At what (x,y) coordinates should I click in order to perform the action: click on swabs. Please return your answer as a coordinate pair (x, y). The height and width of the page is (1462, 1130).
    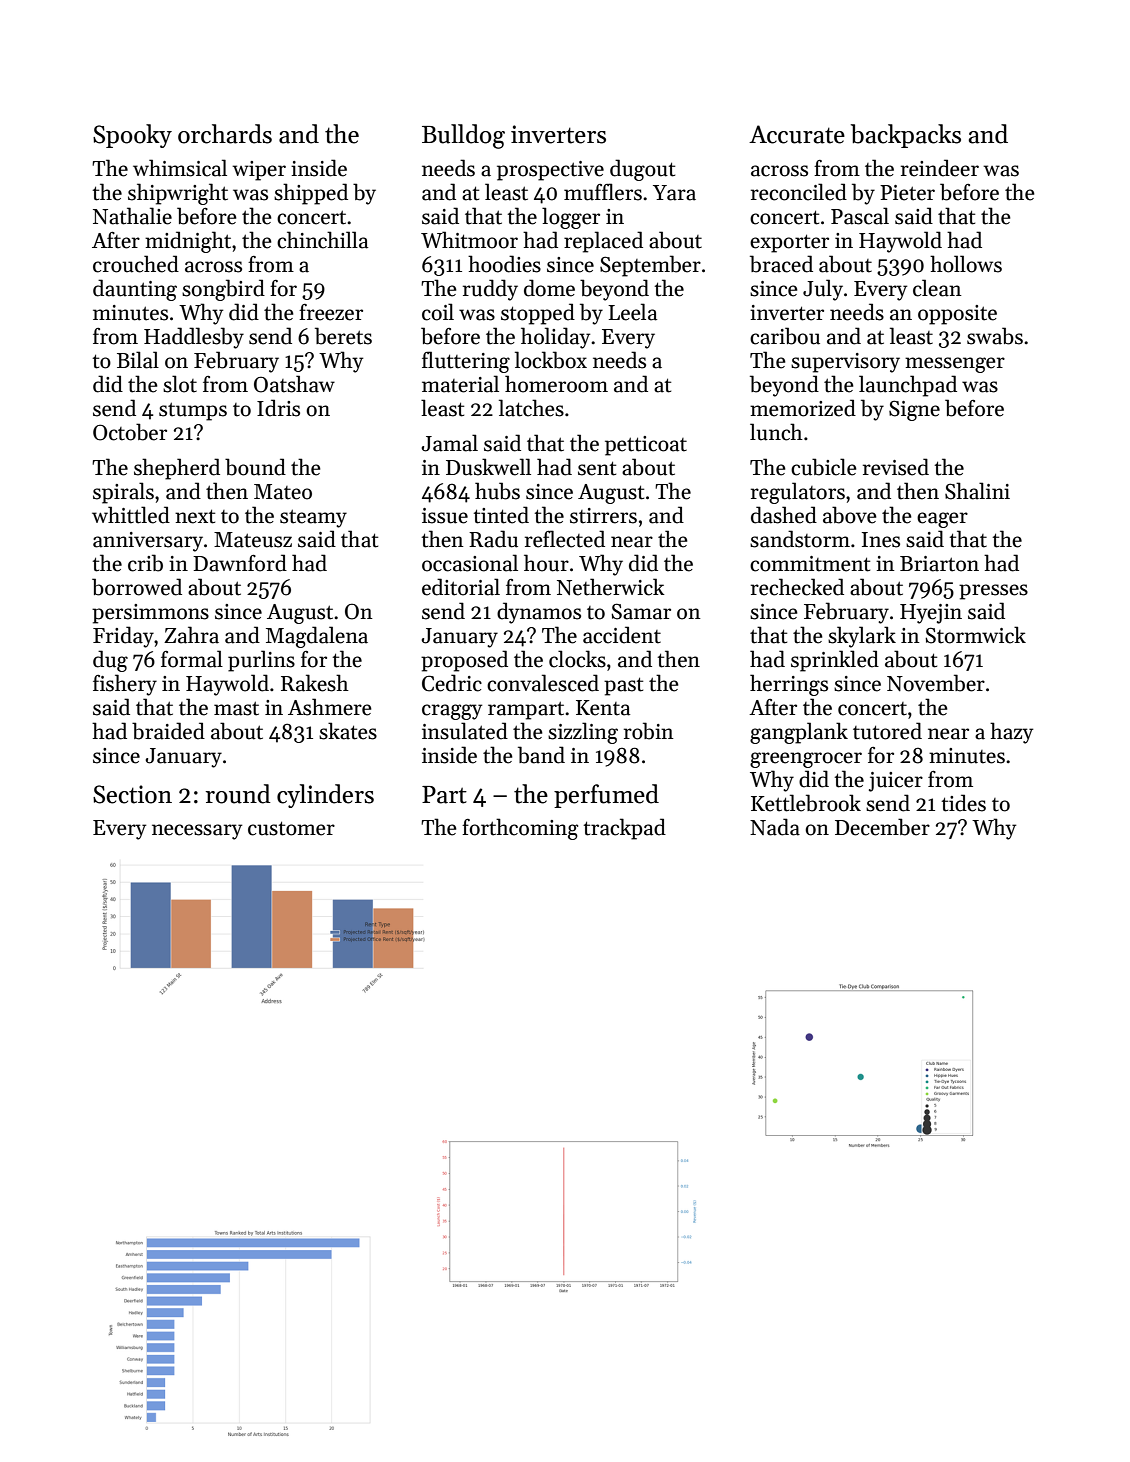
    Looking at the image, I should click on (995, 336).
